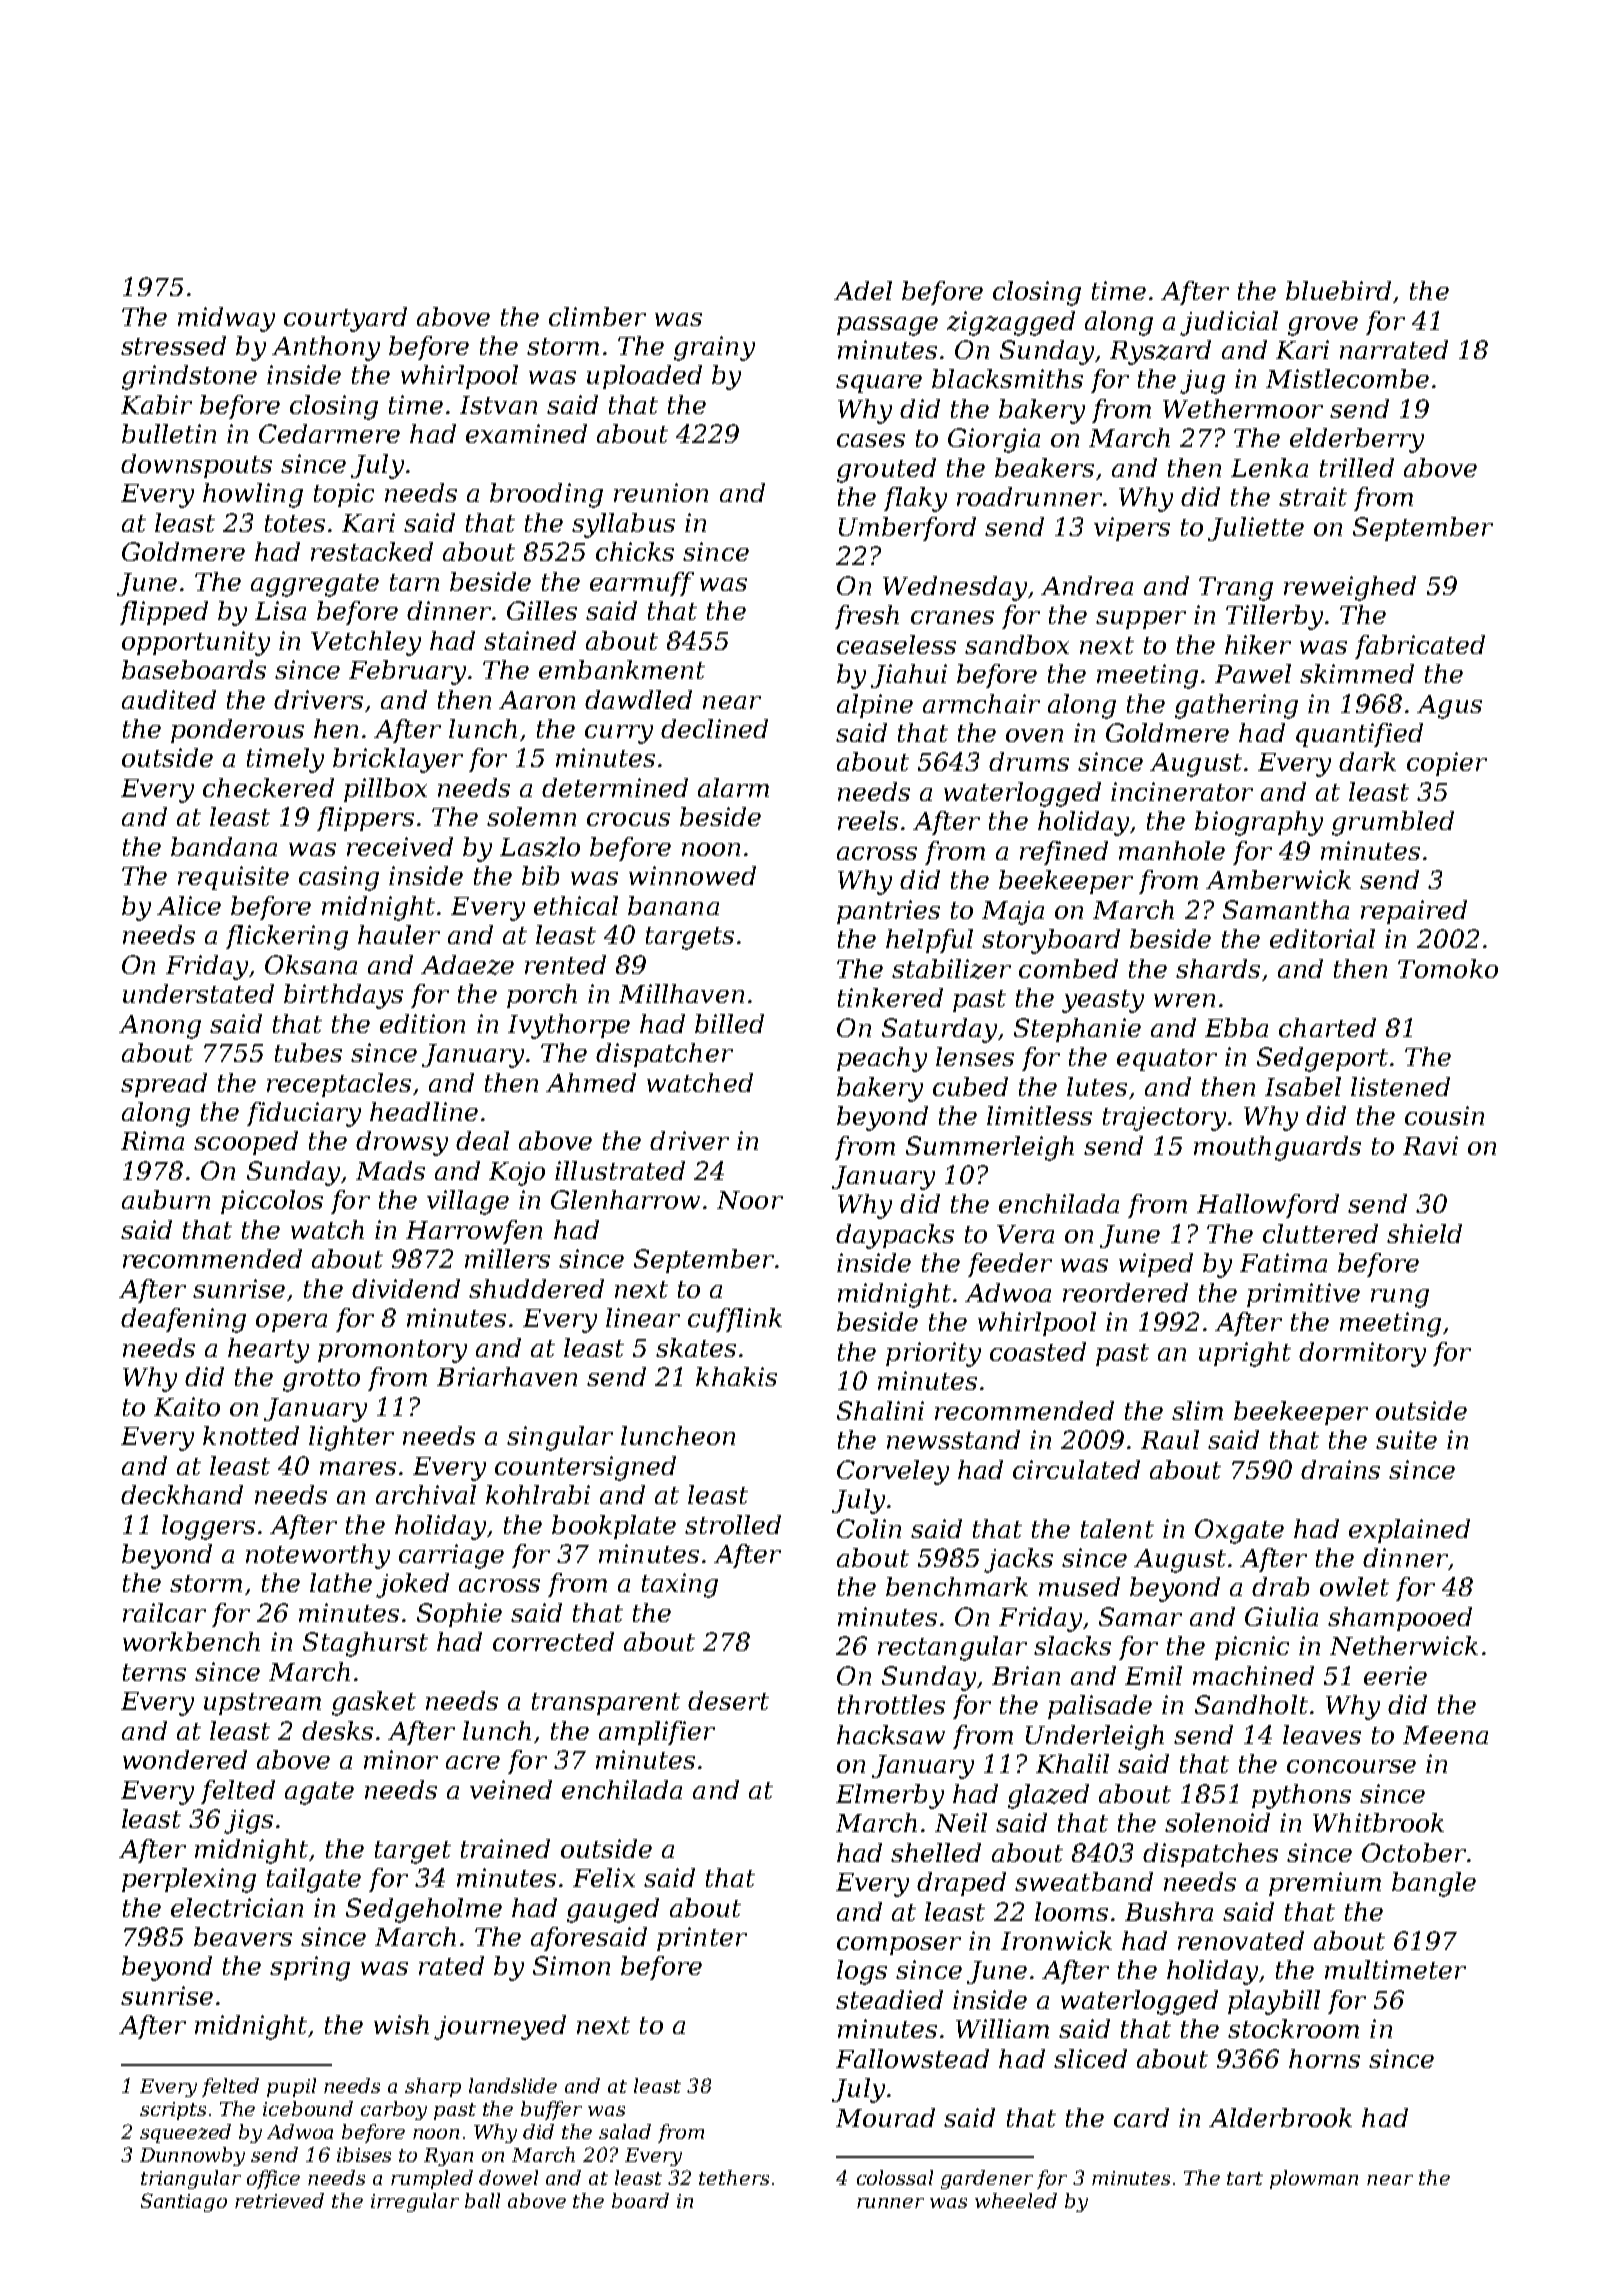 This screenshot has height=2292, width=1620. What do you see at coordinates (287, 937) in the screenshot?
I see `flickering` at bounding box center [287, 937].
